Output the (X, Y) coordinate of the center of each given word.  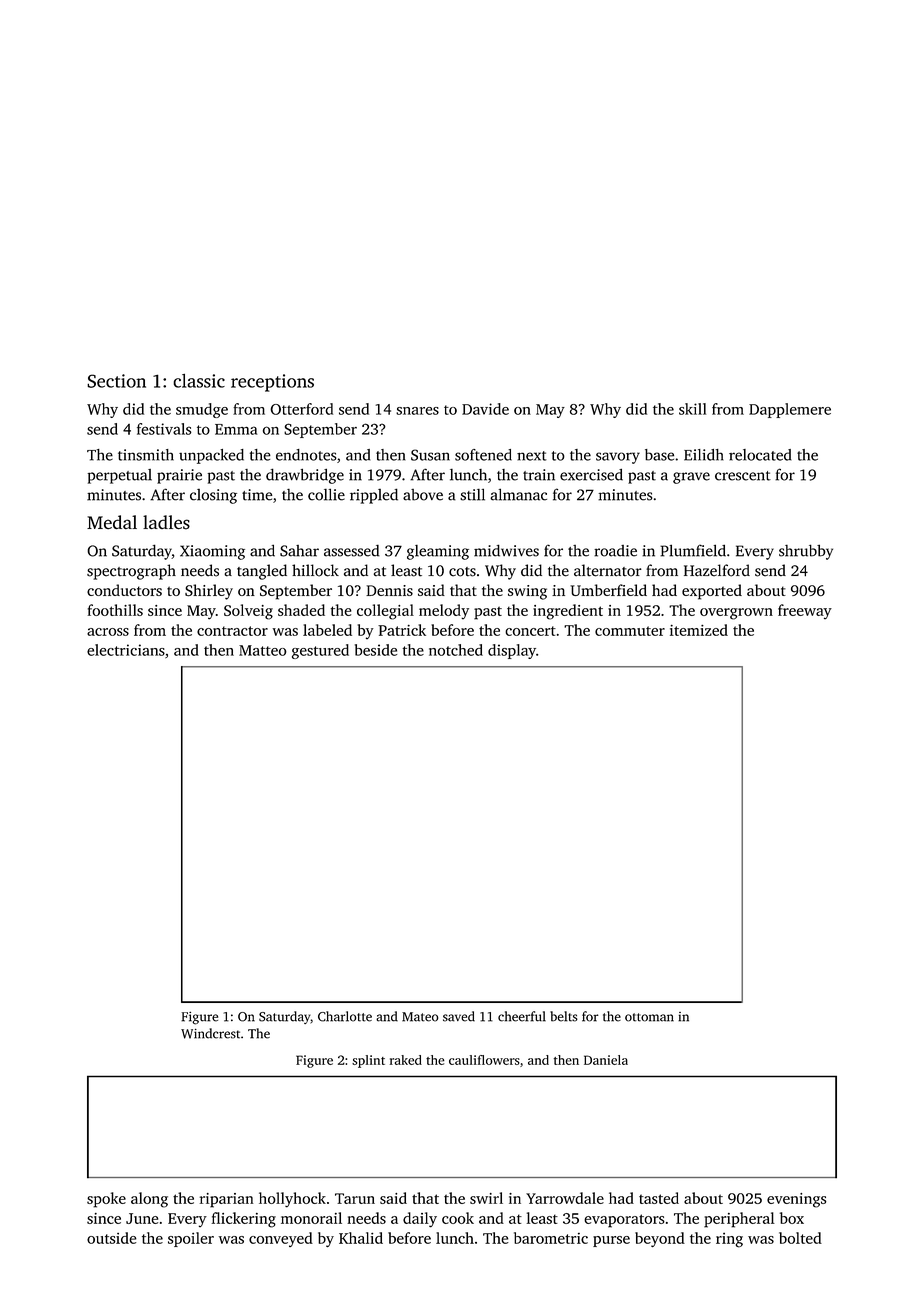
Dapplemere (790, 410)
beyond (660, 1239)
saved (459, 1016)
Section (116, 381)
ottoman (649, 1017)
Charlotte (345, 1016)
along (149, 1200)
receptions (272, 383)
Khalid (361, 1238)
